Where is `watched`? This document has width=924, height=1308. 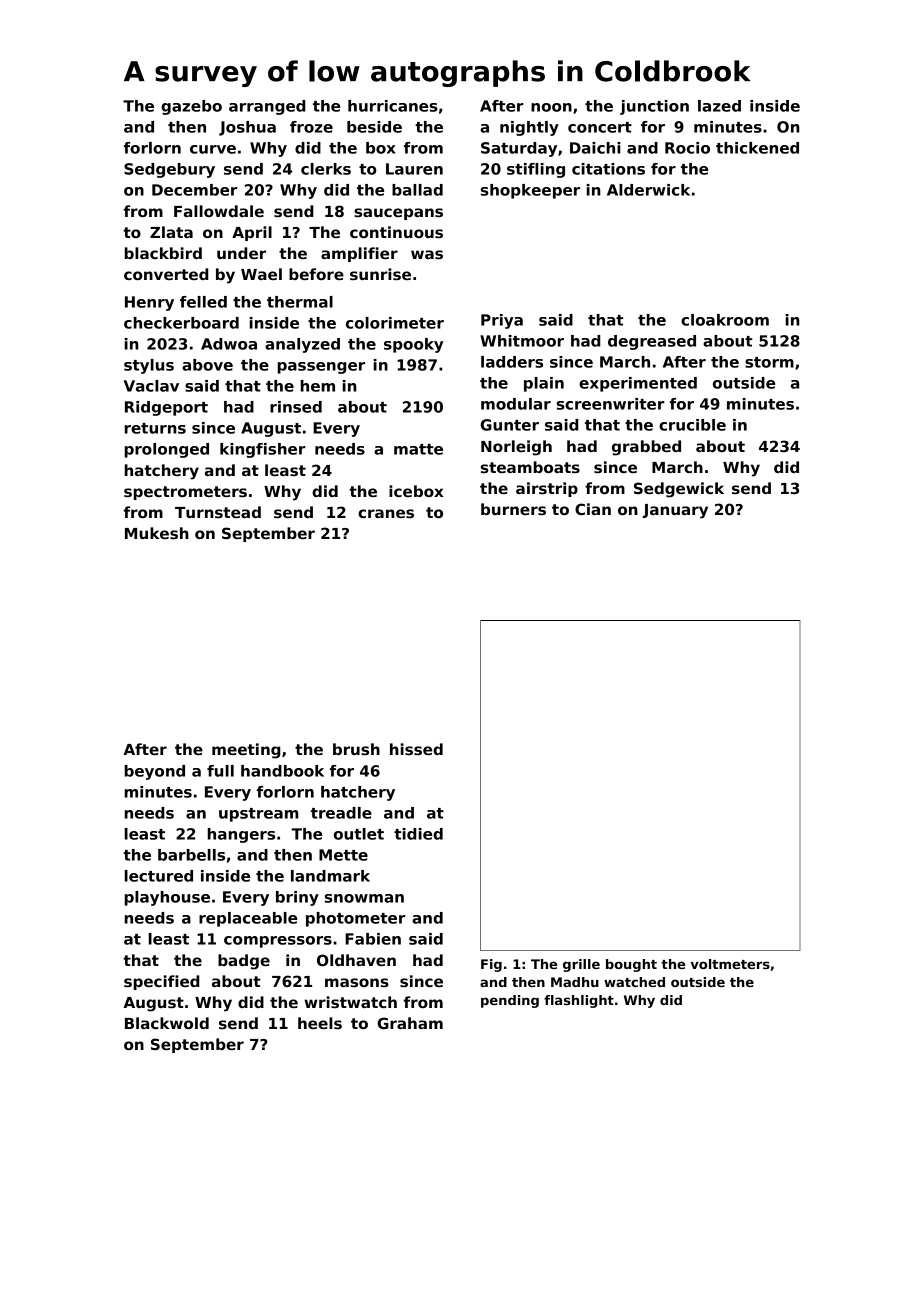
watched is located at coordinates (634, 982).
